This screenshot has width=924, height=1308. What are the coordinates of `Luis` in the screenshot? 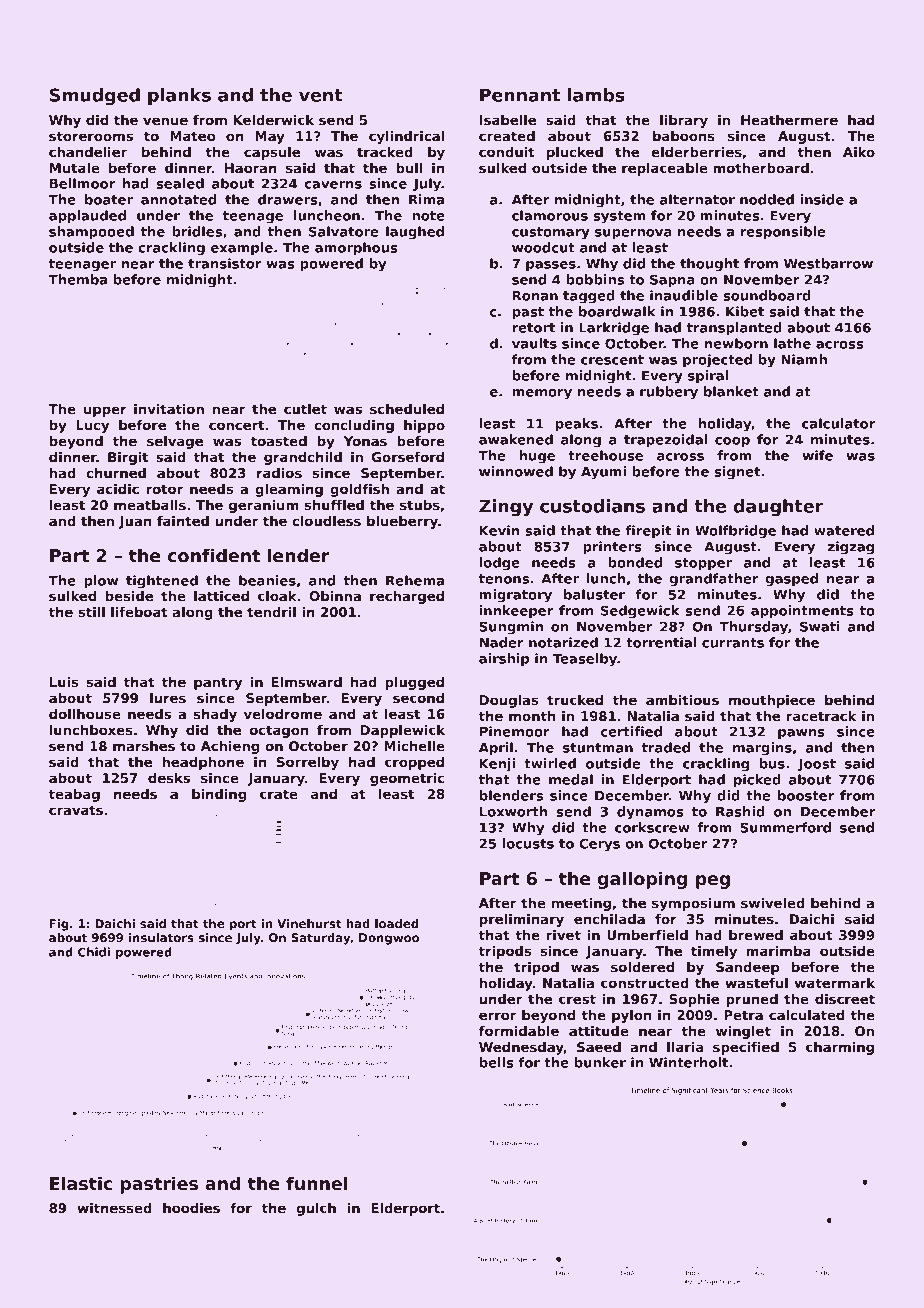 It's located at (64, 682).
